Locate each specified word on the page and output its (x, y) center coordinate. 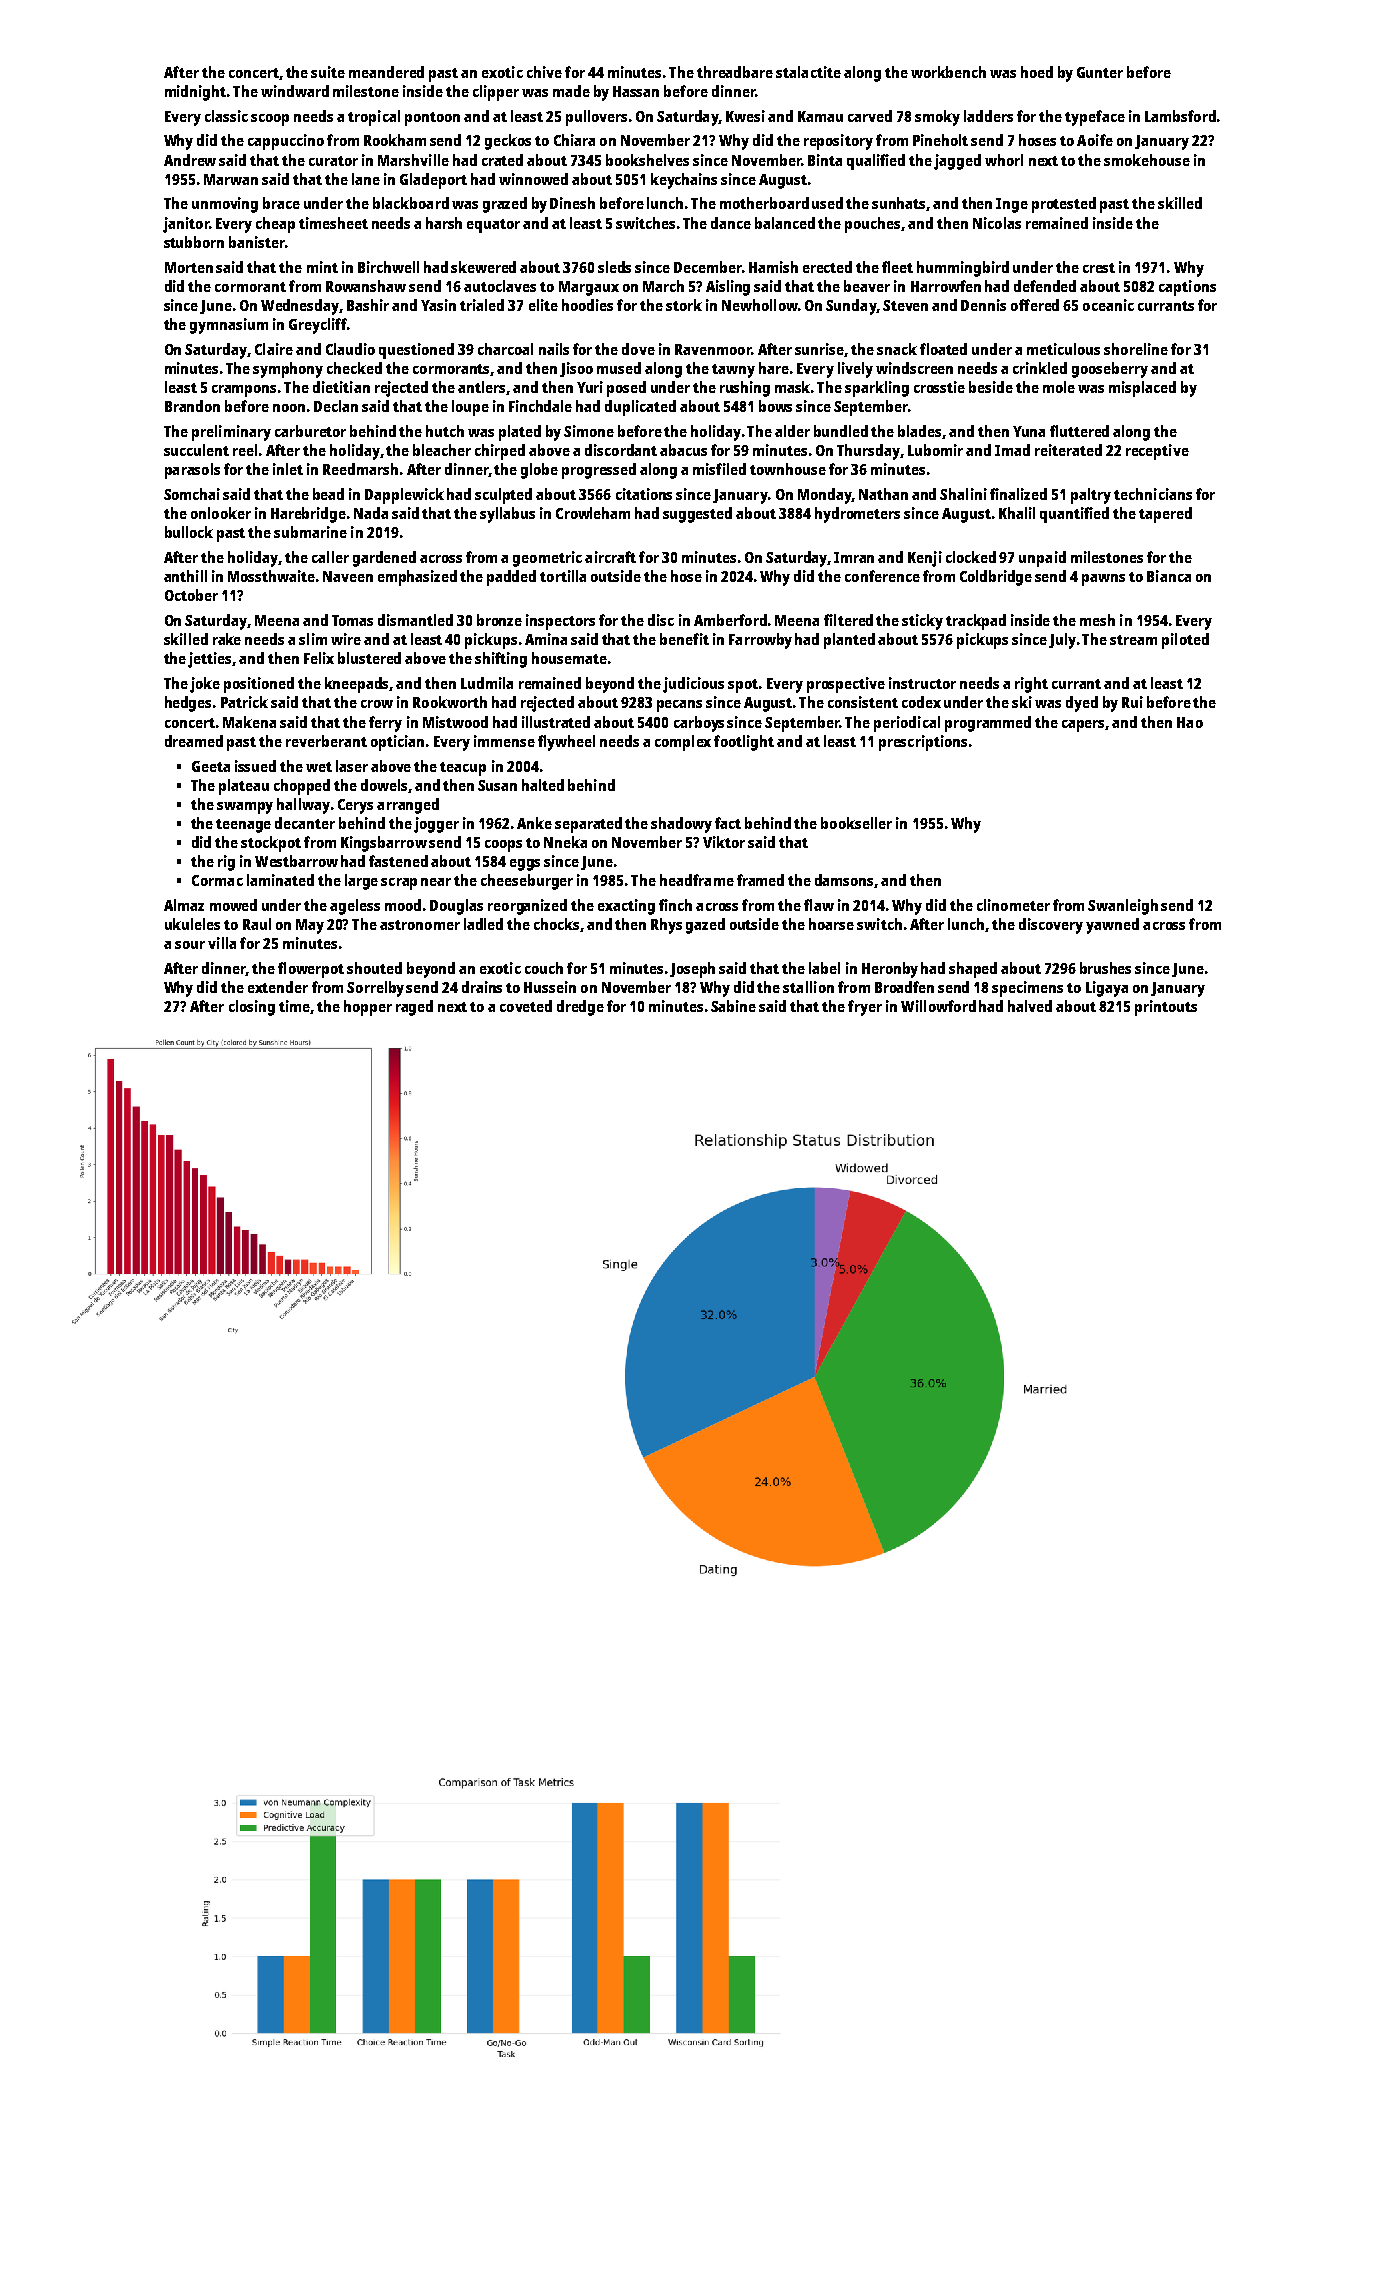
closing (252, 1008)
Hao (1190, 722)
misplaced (1142, 389)
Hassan (636, 91)
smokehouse (1147, 160)
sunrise (820, 350)
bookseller (856, 823)
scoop (270, 120)
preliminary (231, 433)
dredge (580, 1008)
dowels (384, 785)
